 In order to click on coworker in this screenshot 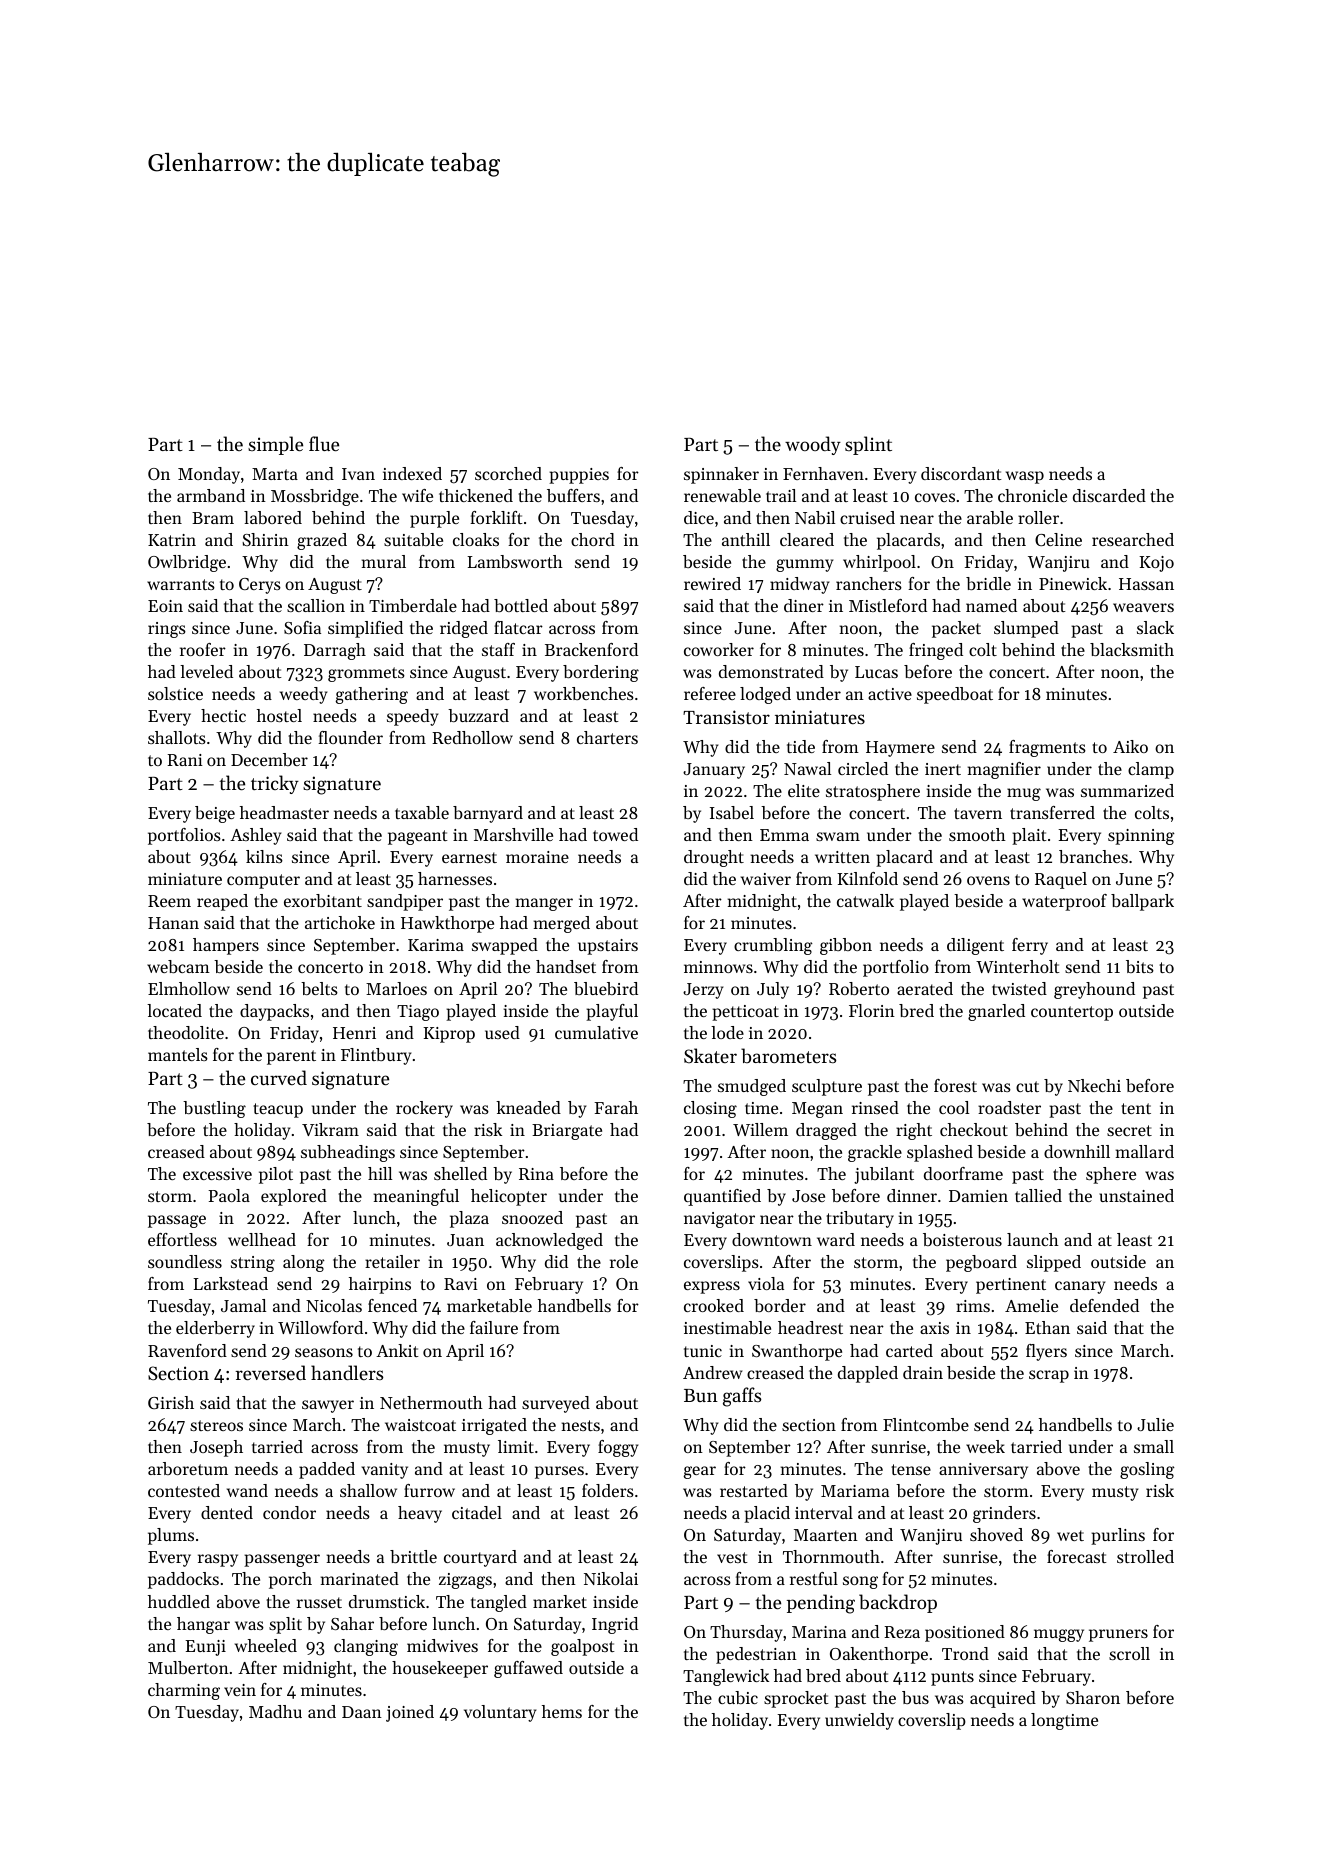, I will do `click(719, 649)`.
